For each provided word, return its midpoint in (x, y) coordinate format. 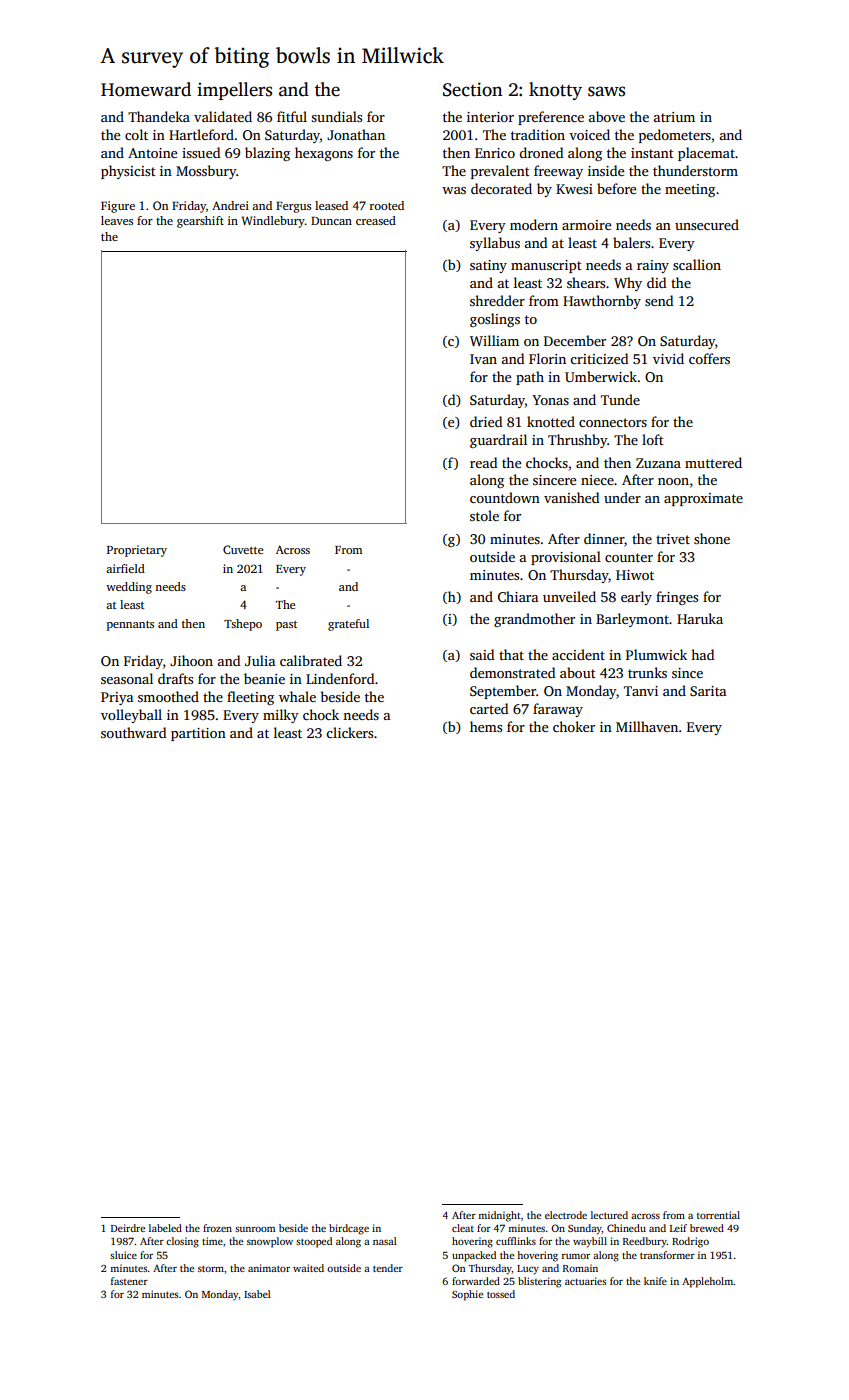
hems (486, 726)
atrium (674, 117)
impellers (234, 91)
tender (388, 1268)
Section (472, 89)
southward (133, 732)
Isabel (257, 1294)
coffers (709, 358)
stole (484, 515)
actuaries (585, 1281)
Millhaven (647, 726)
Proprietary (137, 551)
